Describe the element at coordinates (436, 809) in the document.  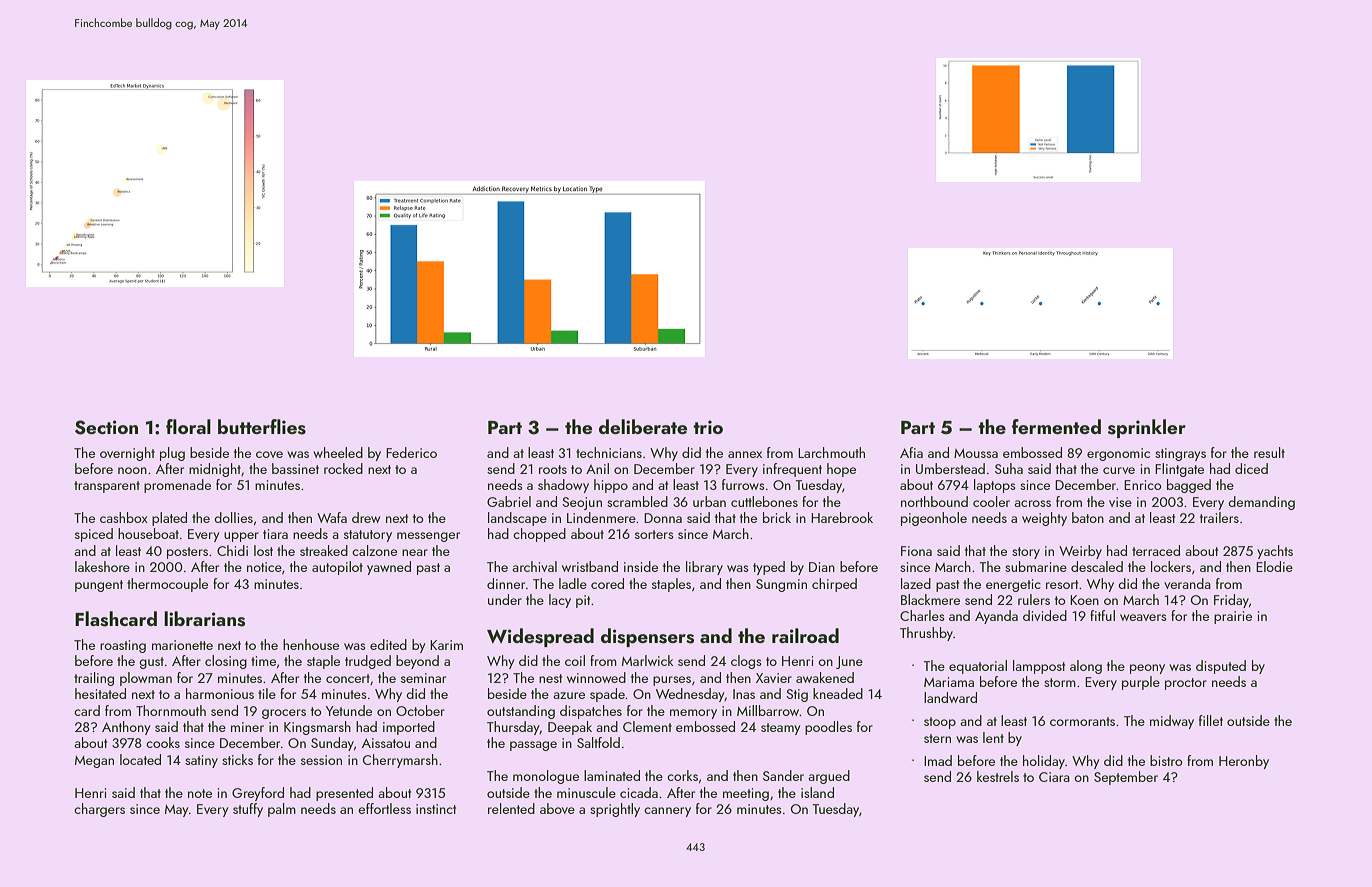
I see `instinct` at that location.
